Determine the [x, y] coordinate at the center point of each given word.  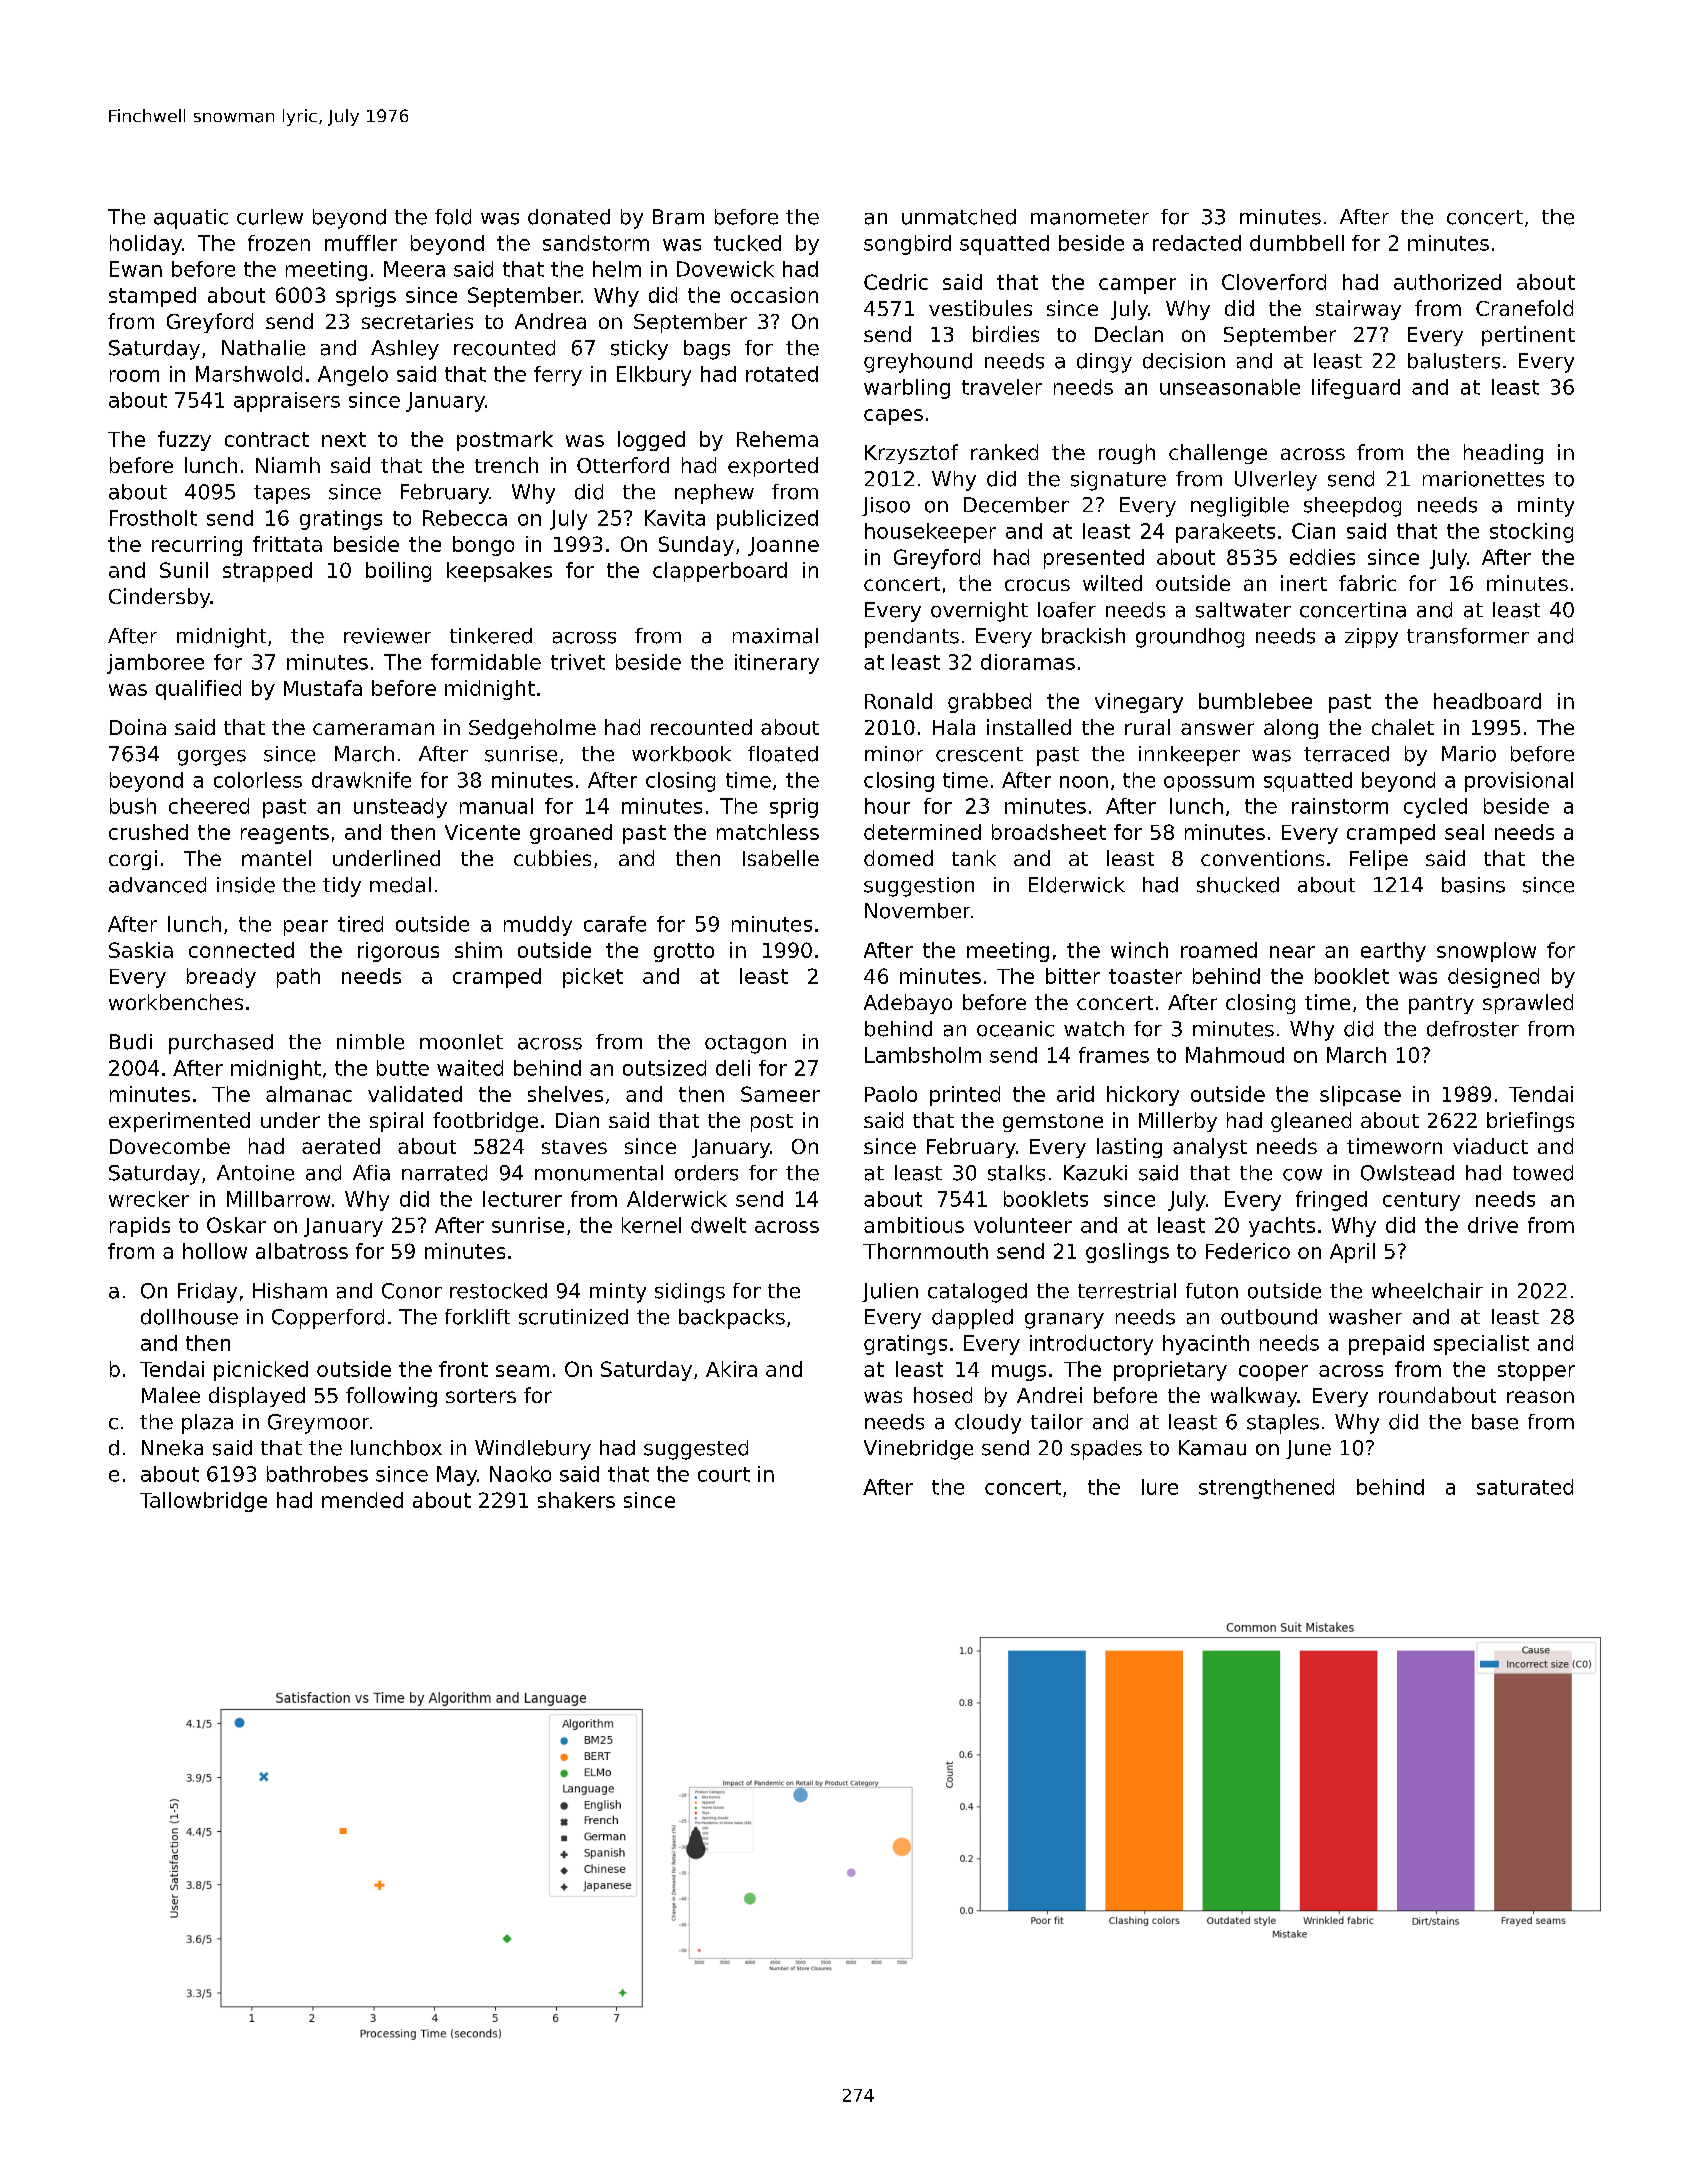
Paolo [891, 1094]
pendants [912, 638]
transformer [1468, 636]
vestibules [980, 308]
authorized [1447, 282]
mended [362, 1500]
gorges [212, 758]
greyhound [918, 363]
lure [1160, 1487]
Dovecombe [170, 1146]
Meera [414, 269]
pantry [1441, 1005]
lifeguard [1356, 389]
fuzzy [184, 441]
